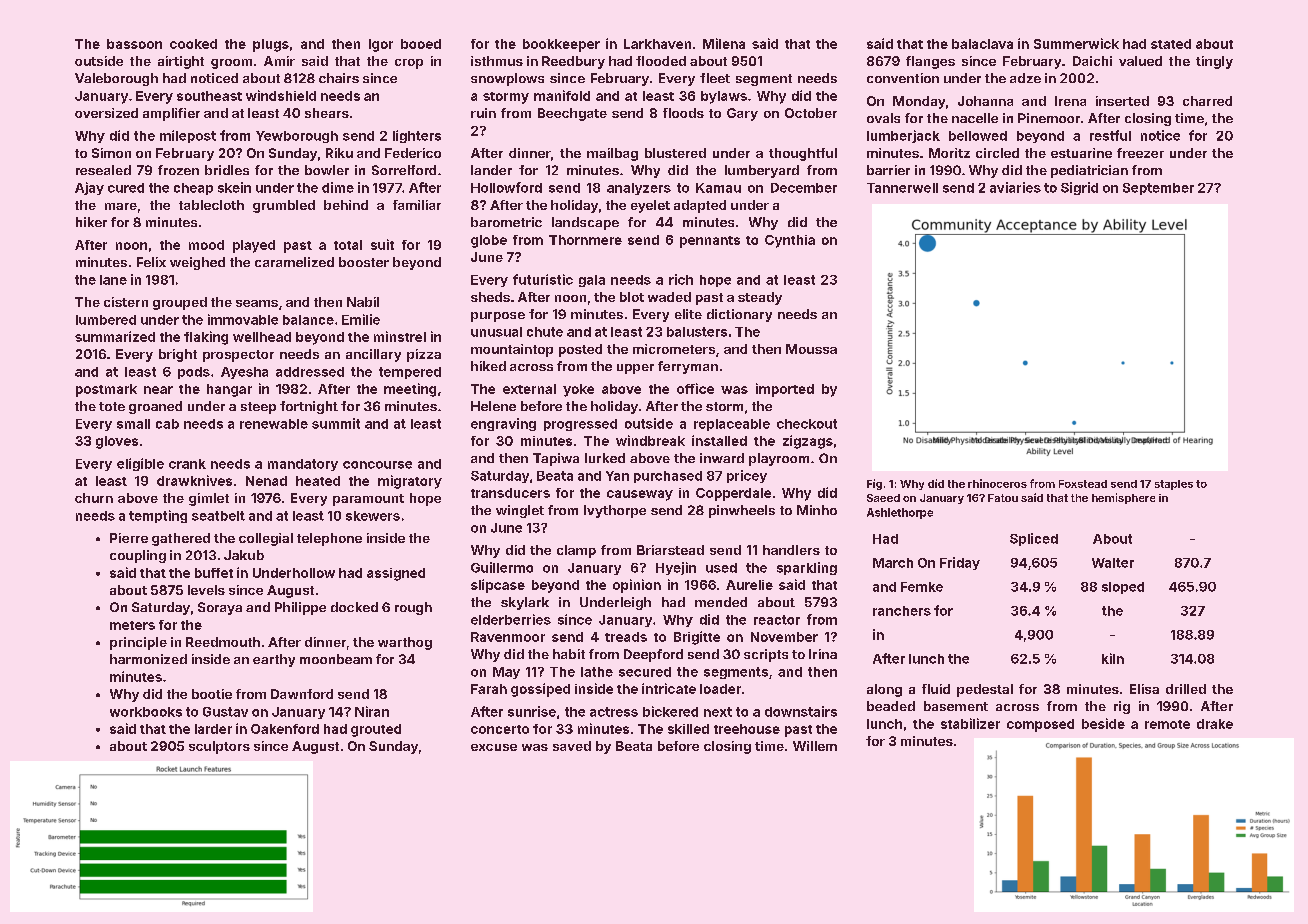 This screenshot has height=924, width=1308. I want to click on sloped, so click(1123, 588).
